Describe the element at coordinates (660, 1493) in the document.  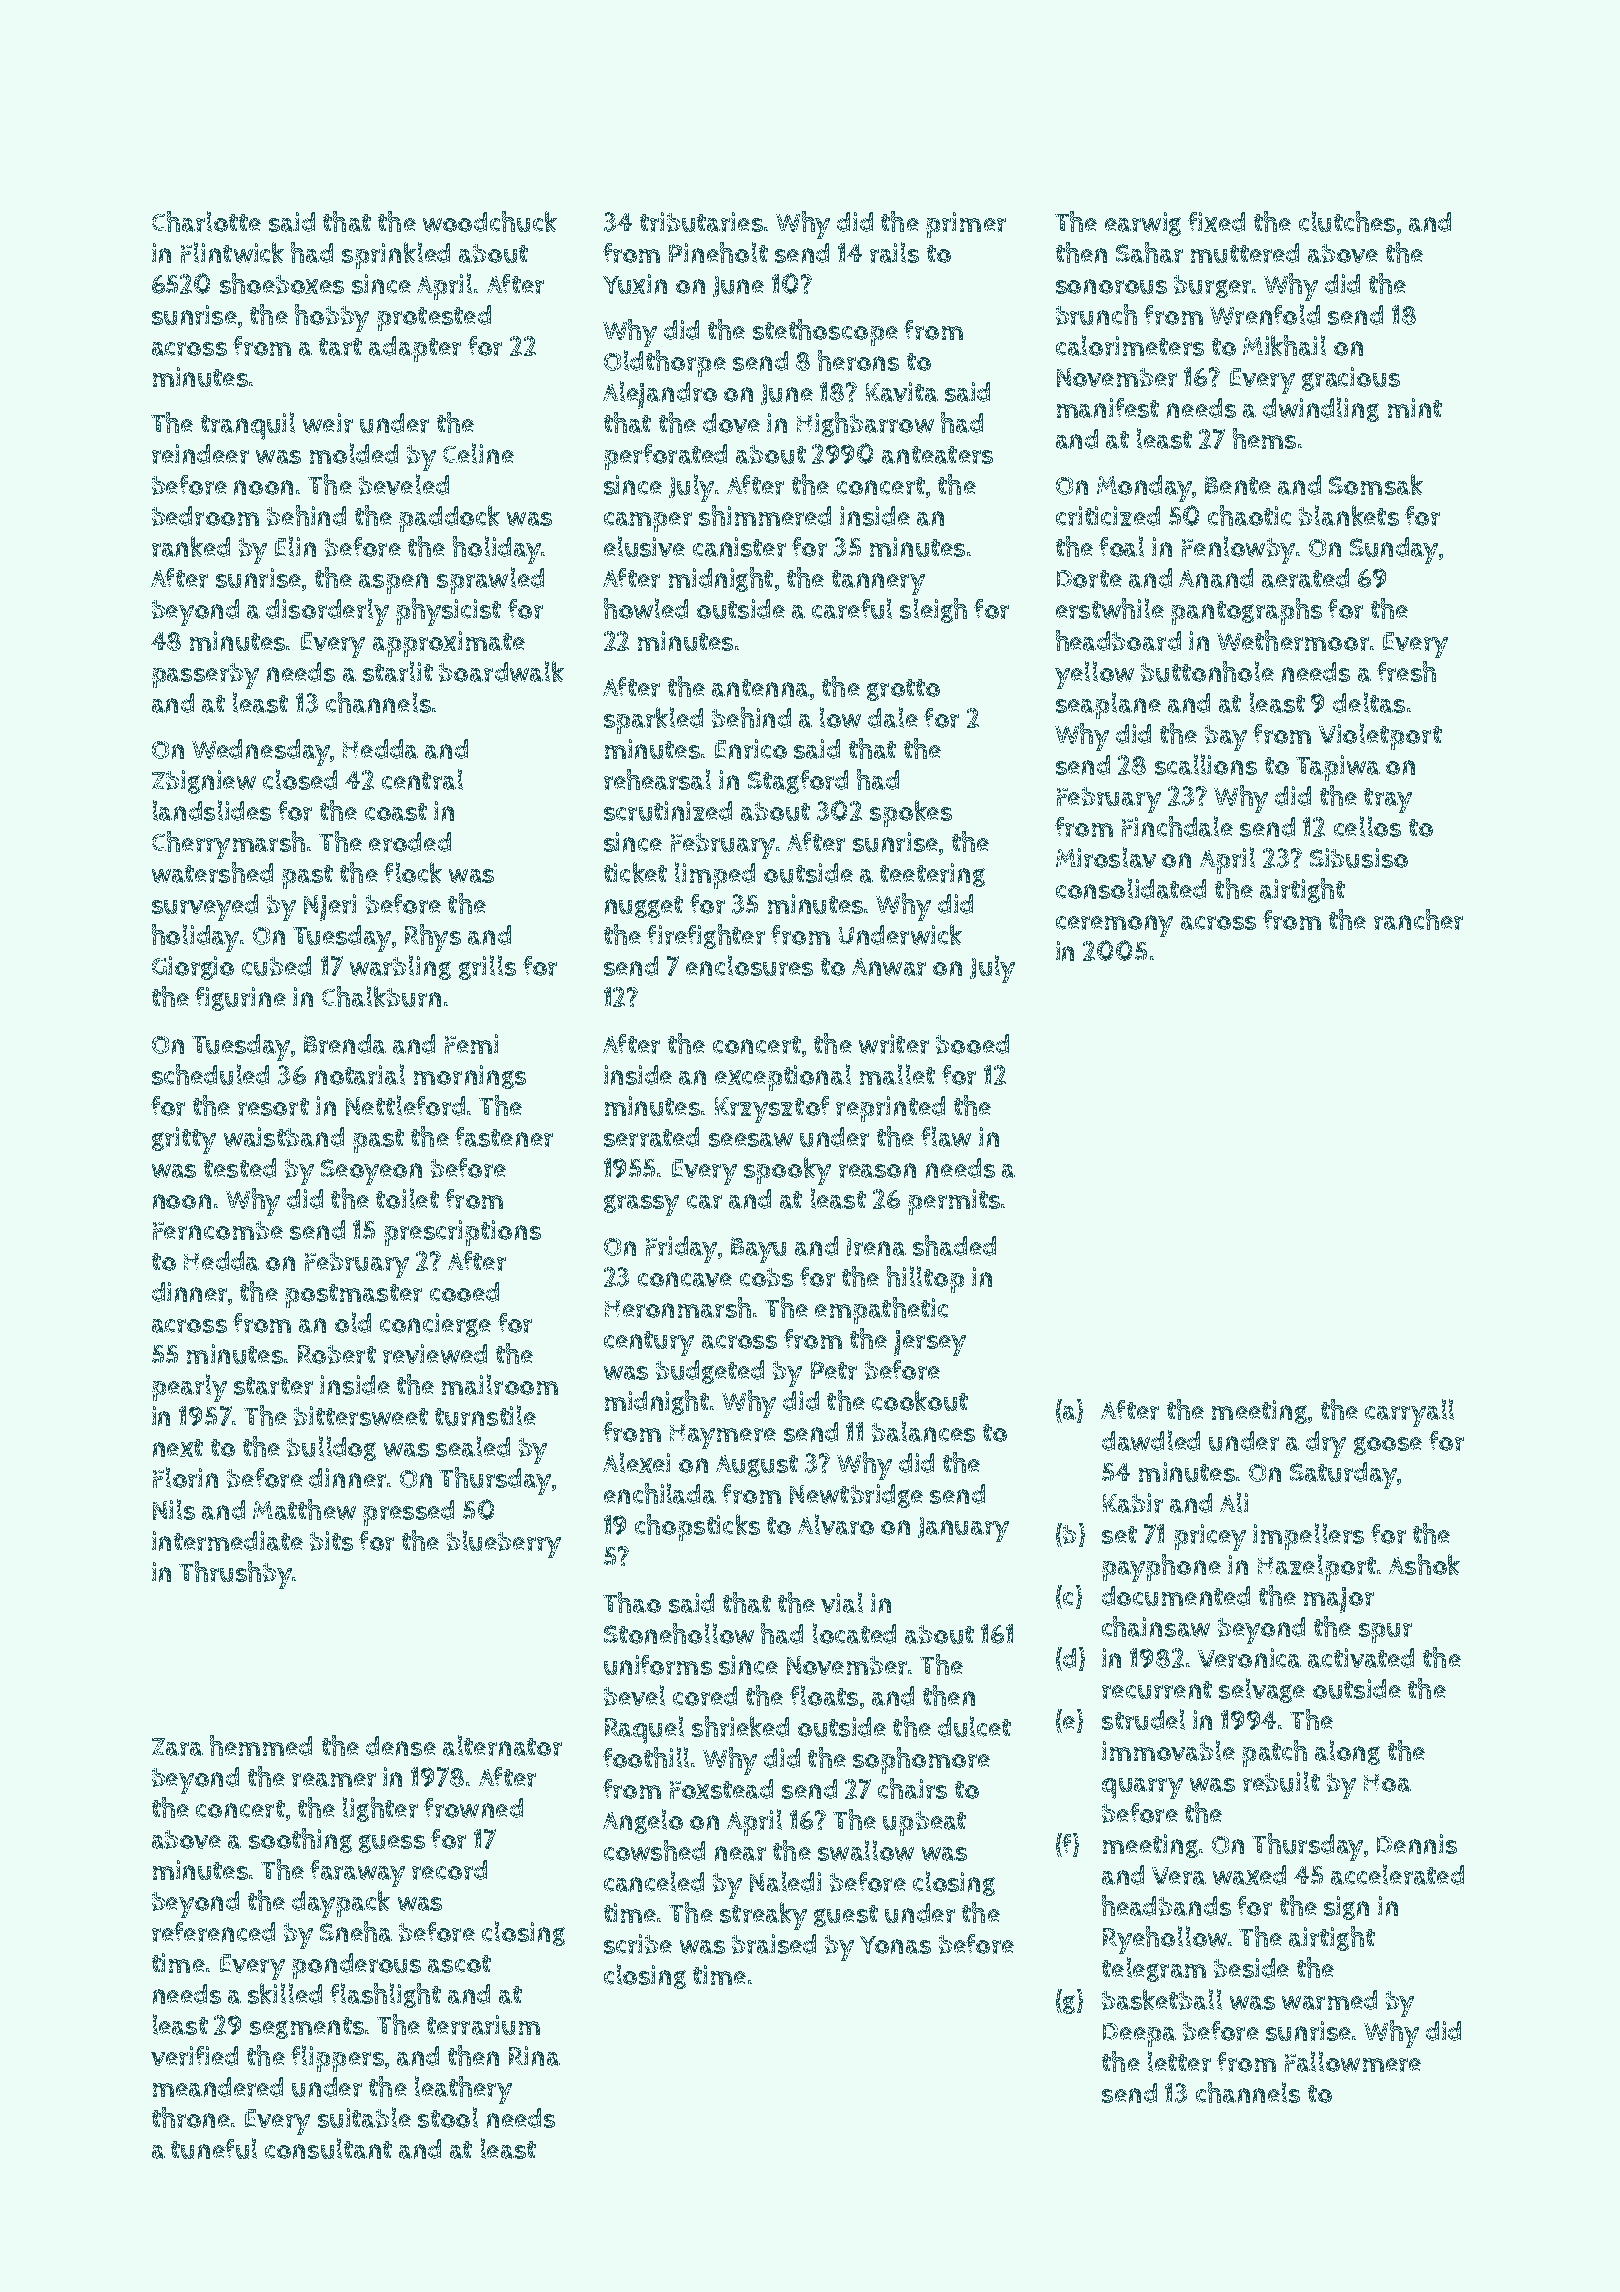
I see `enchilada` at that location.
